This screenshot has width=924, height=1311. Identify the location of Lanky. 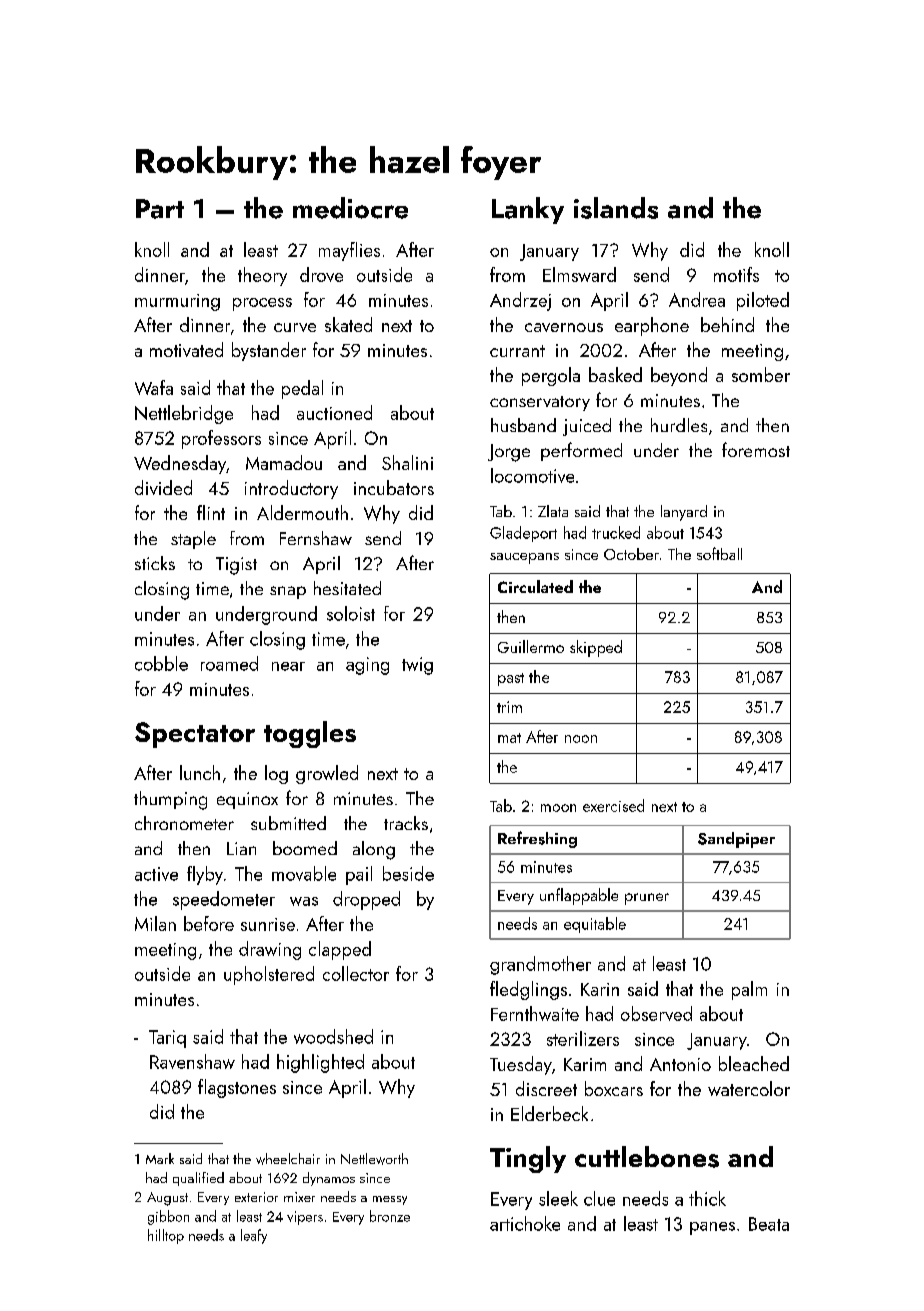
(528, 210).
